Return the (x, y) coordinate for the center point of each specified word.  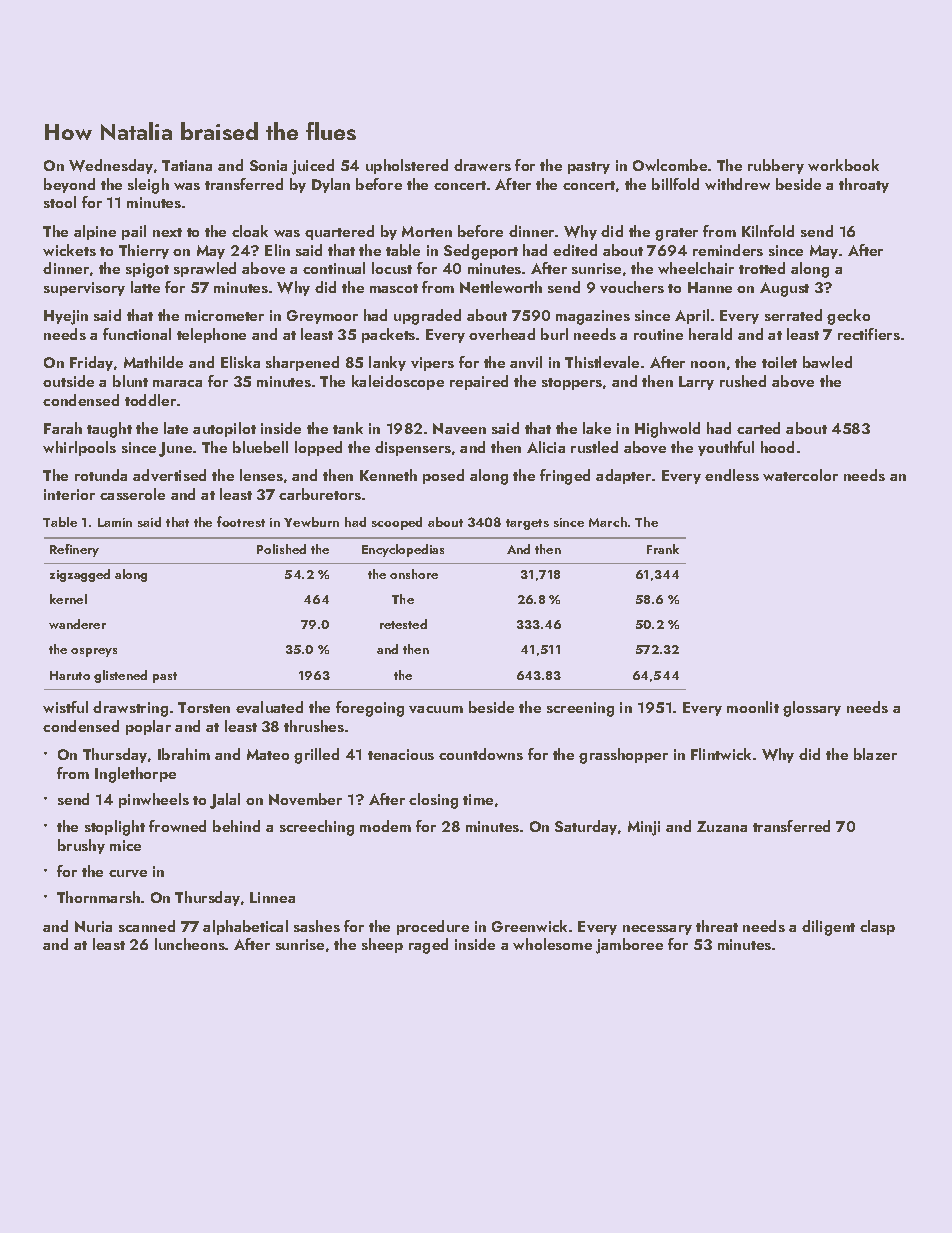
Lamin (115, 522)
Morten (427, 231)
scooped (397, 523)
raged (428, 946)
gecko (848, 317)
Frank (663, 549)
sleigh (148, 186)
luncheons (190, 944)
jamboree (629, 946)
